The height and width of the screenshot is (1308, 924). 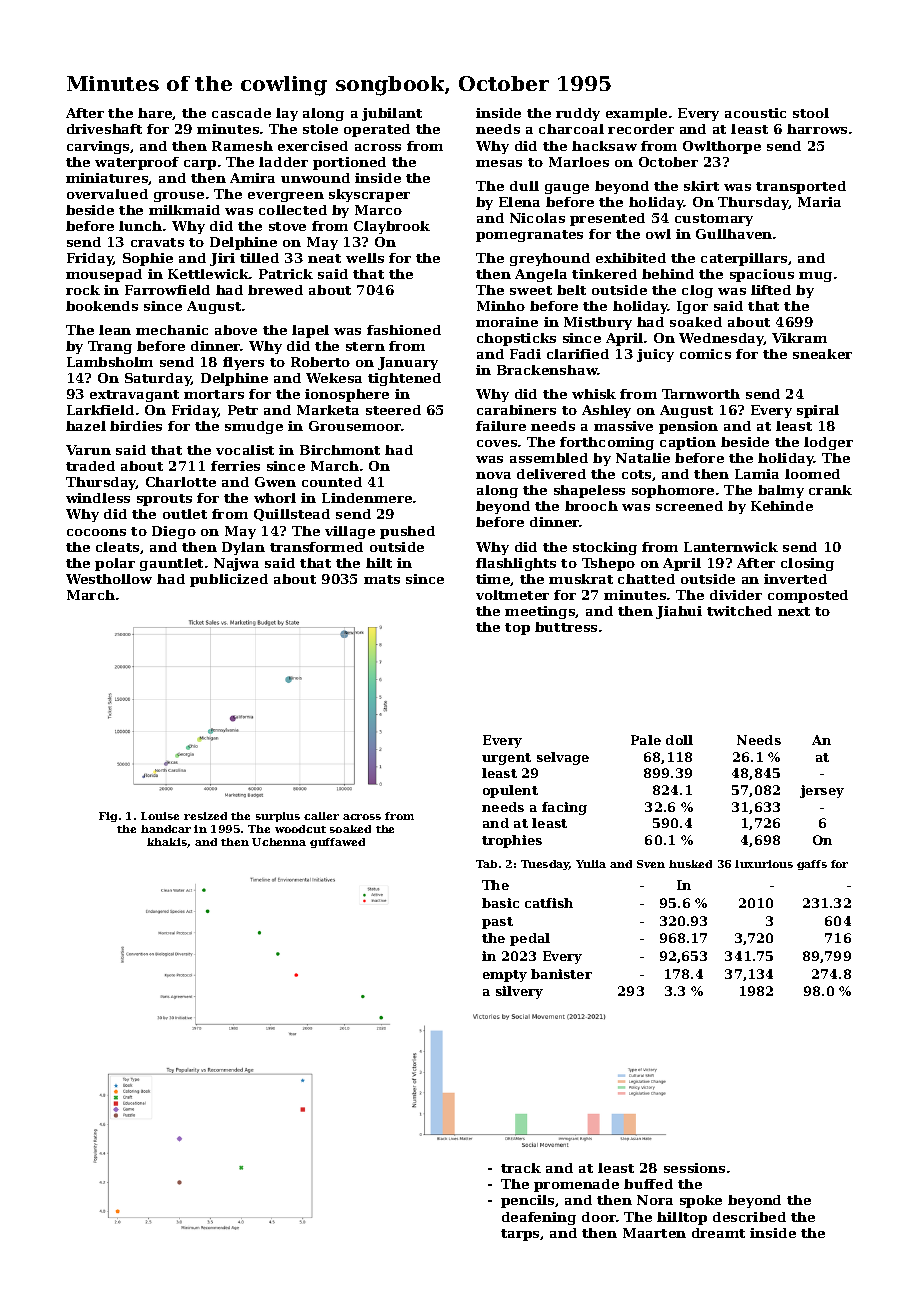 I want to click on Louise, so click(x=160, y=816).
